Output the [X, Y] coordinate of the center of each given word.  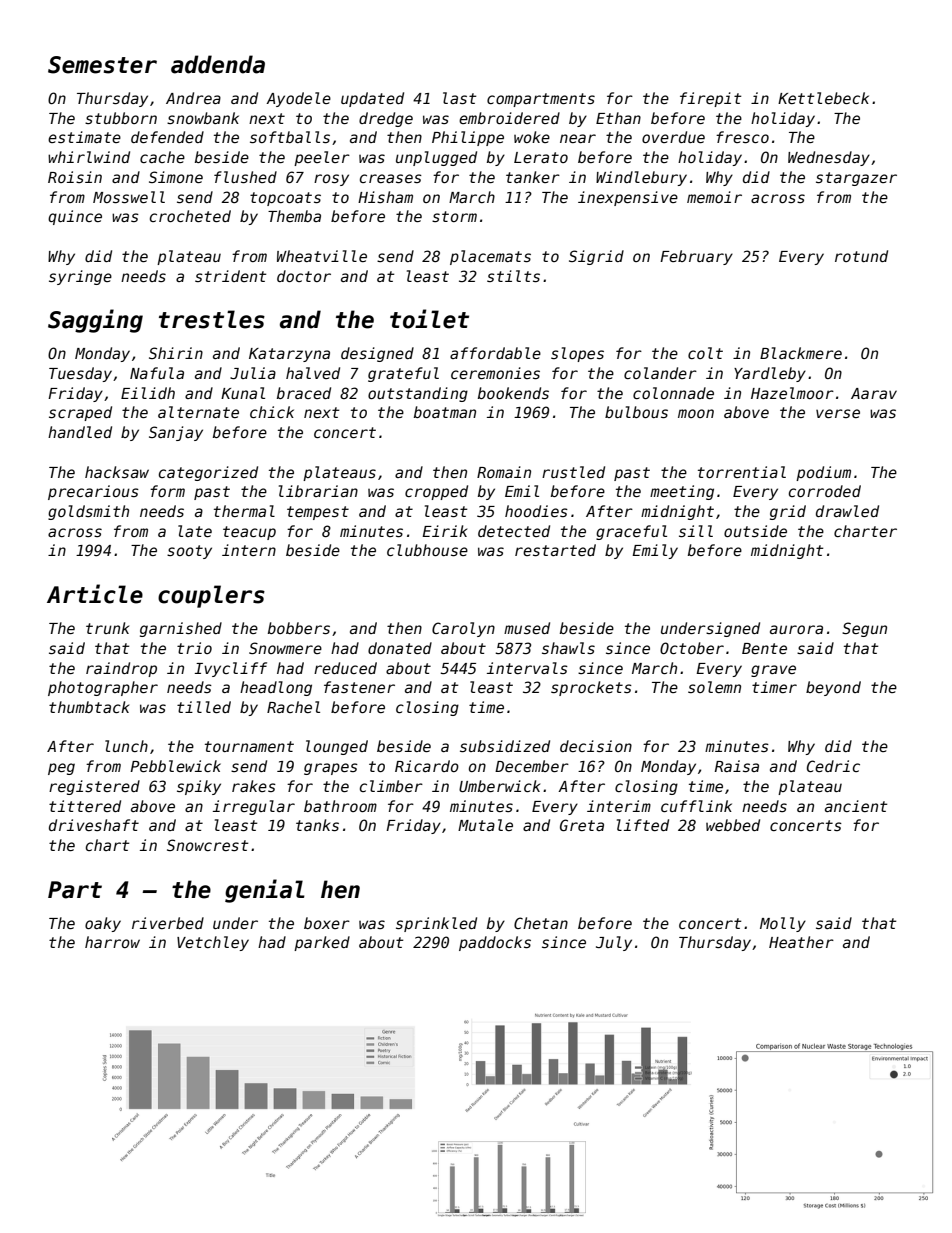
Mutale [485, 825]
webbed [733, 825]
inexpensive [628, 198]
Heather [801, 942]
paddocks [495, 943]
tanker [533, 177]
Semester [102, 65]
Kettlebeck [823, 98]
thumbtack [89, 707]
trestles [212, 319]
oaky [103, 924]
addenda [218, 64]
